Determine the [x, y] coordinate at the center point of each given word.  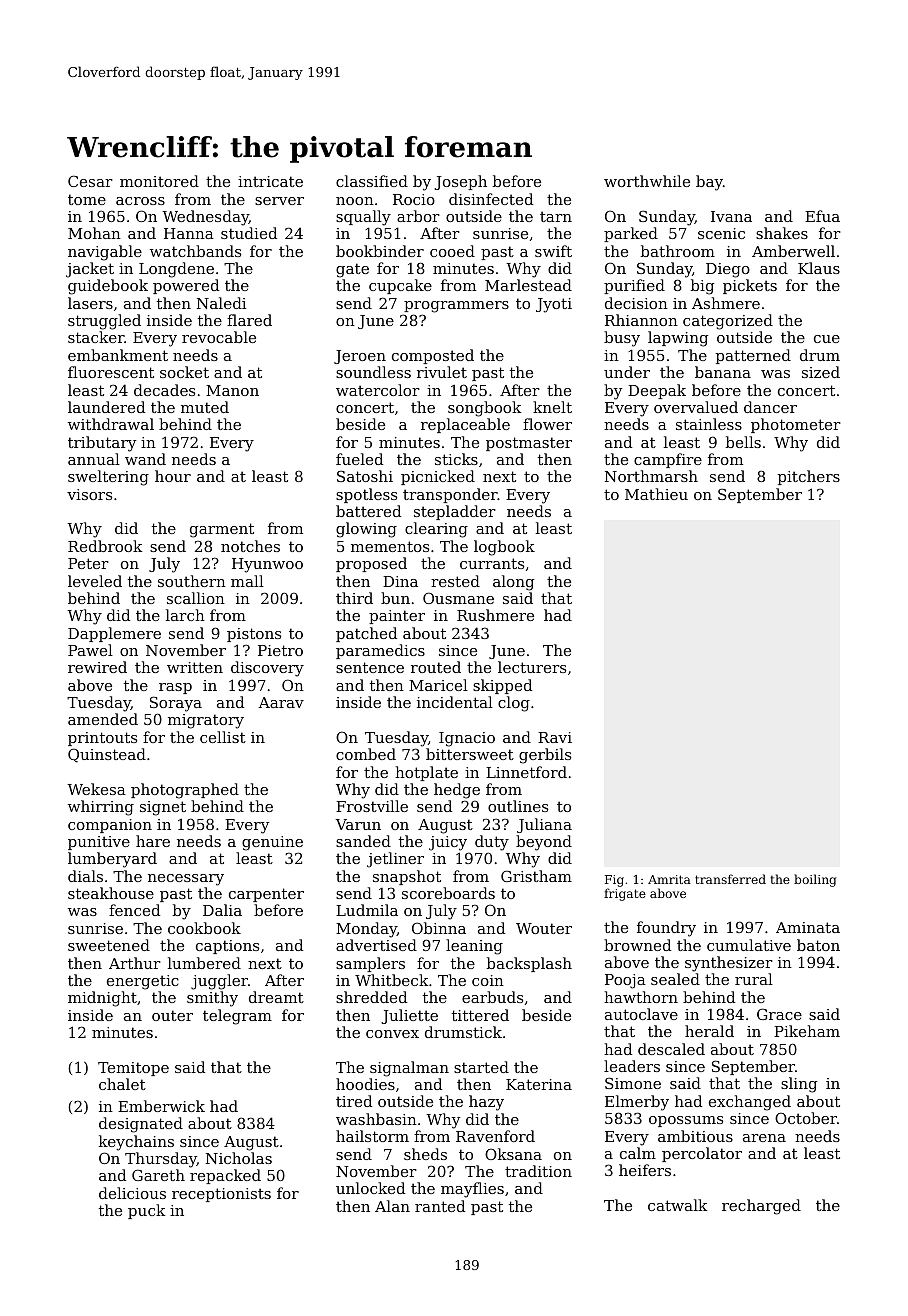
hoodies [365, 1084]
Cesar [90, 181]
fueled [359, 459]
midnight [102, 999]
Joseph [460, 182]
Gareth [158, 1175]
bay [709, 183]
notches [250, 546]
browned [637, 945]
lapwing [678, 339]
